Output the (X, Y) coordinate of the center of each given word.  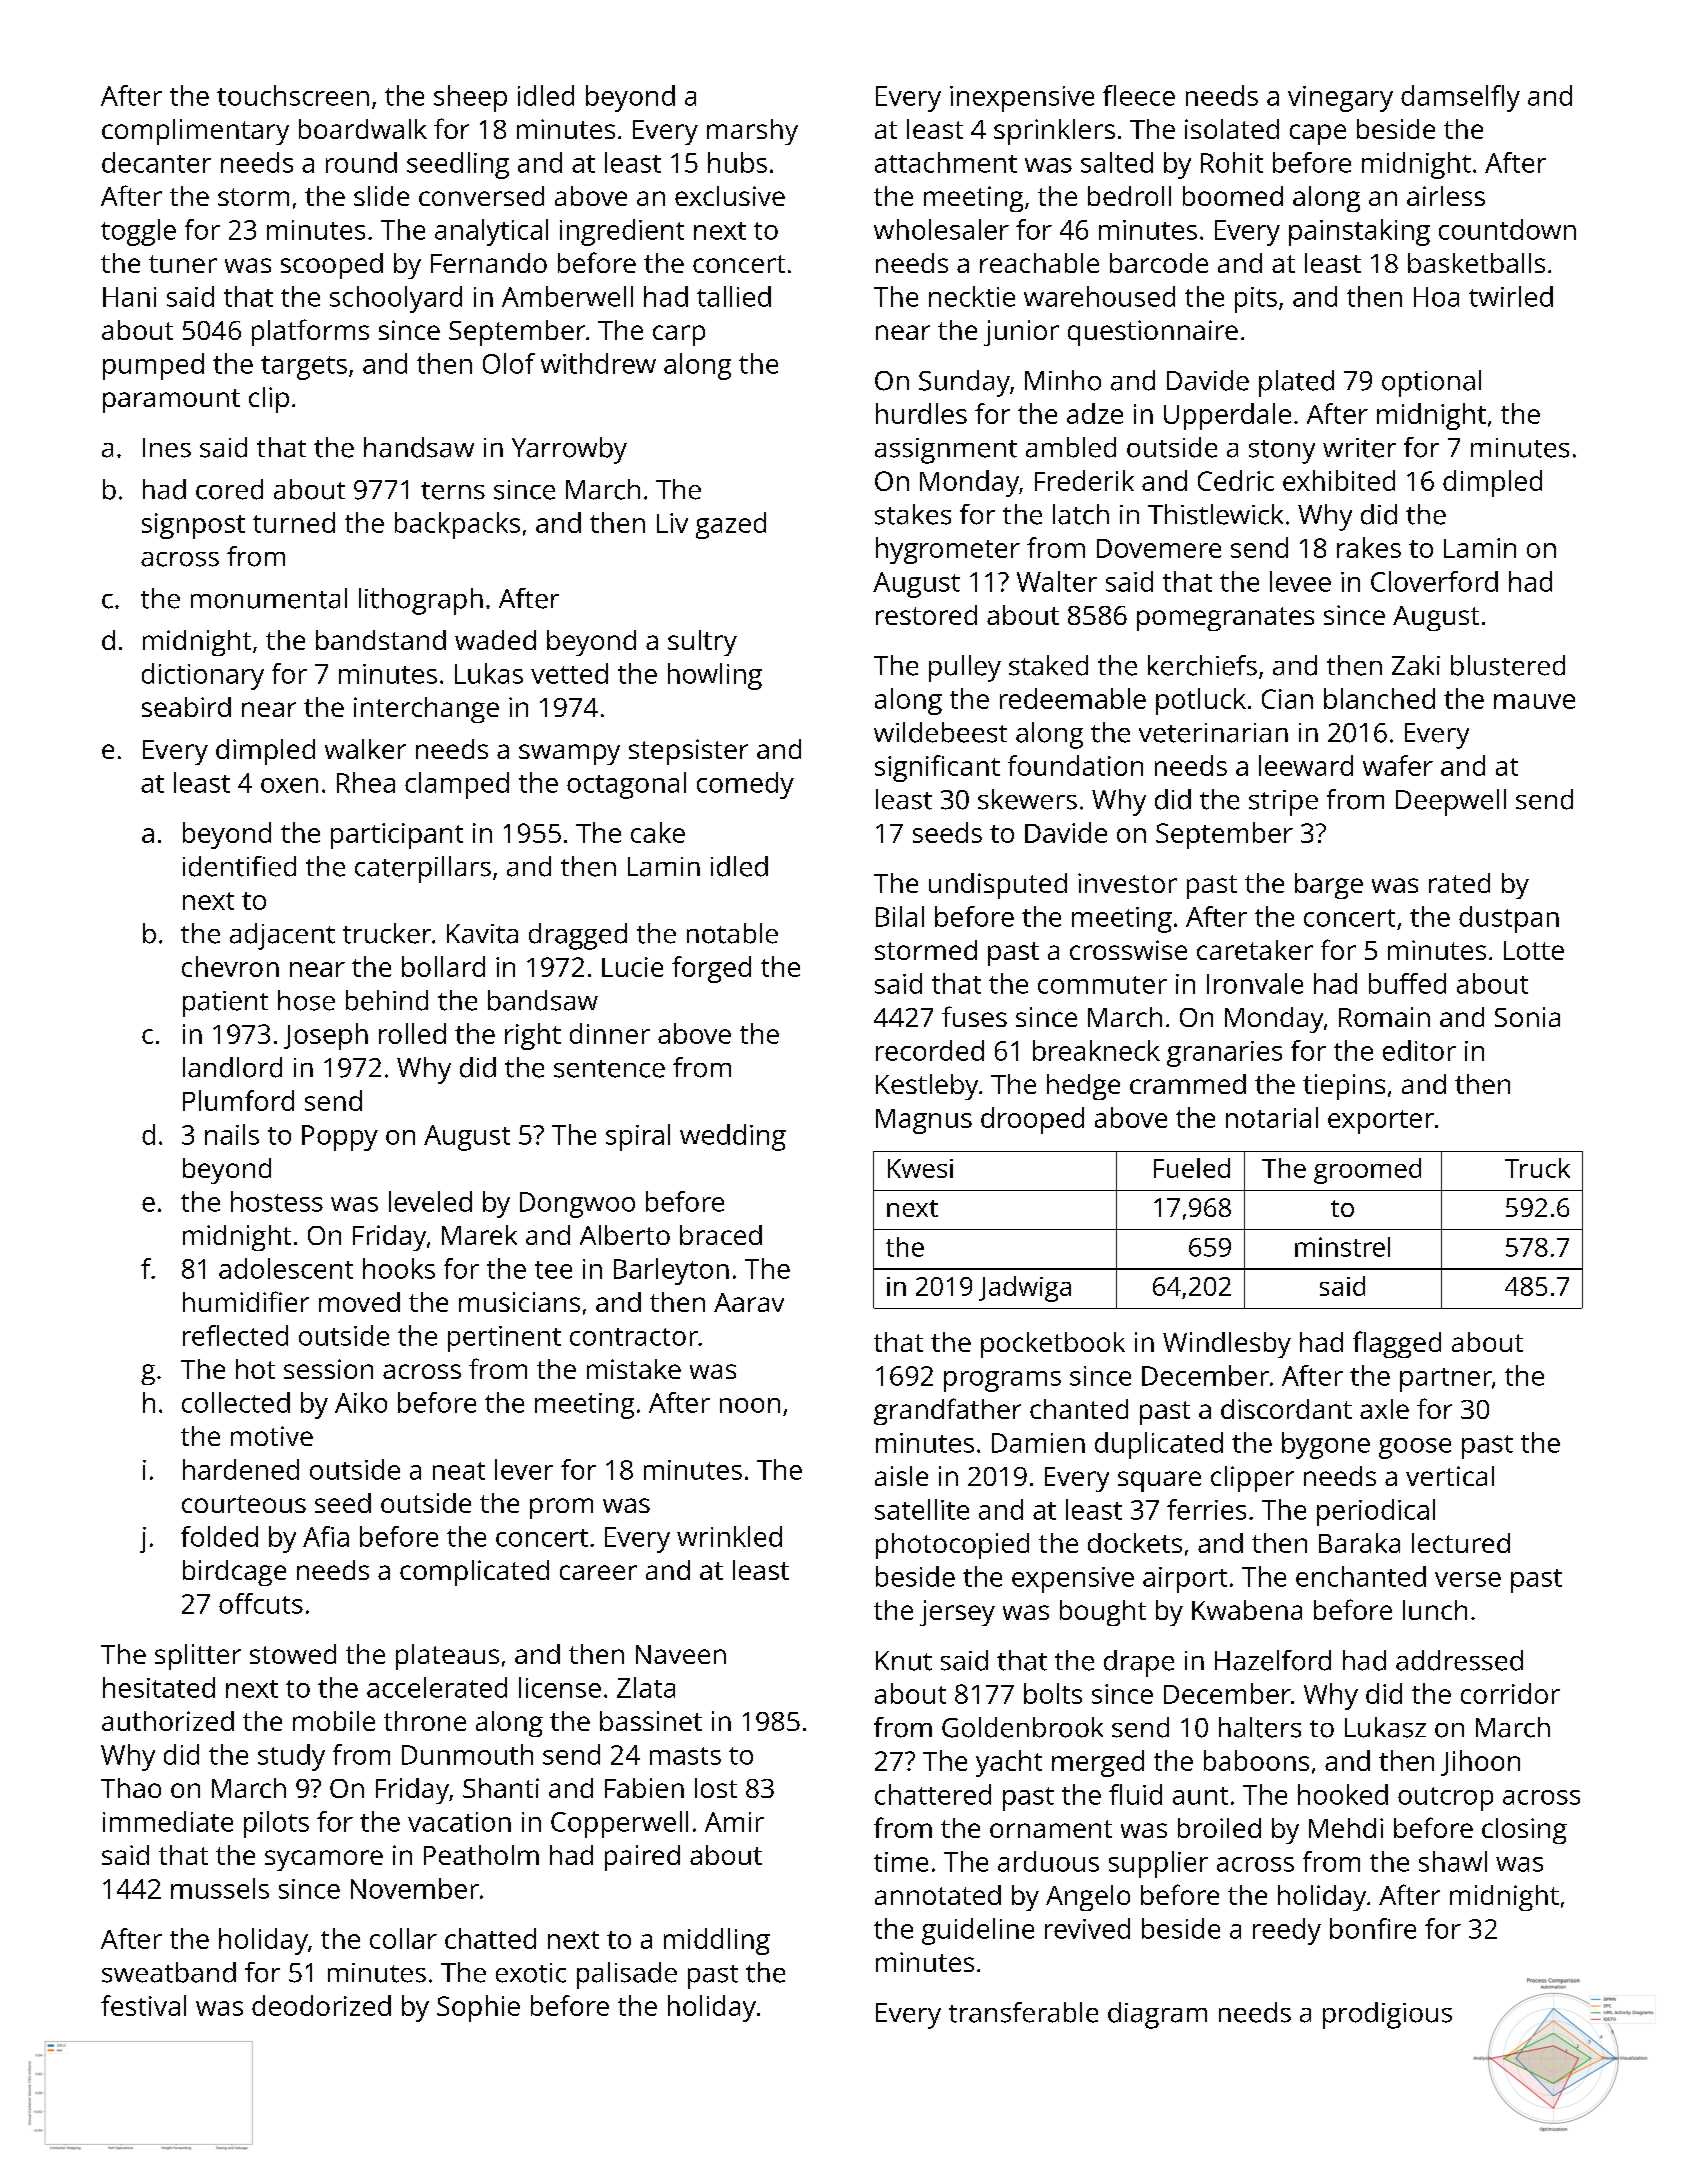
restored (926, 615)
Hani (129, 297)
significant (937, 768)
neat (459, 1471)
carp (679, 335)
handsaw (419, 447)
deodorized (321, 2005)
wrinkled (729, 1536)
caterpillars (423, 869)
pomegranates (1225, 619)
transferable (1023, 2012)
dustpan (1509, 919)
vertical (1450, 1476)
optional (1431, 383)
